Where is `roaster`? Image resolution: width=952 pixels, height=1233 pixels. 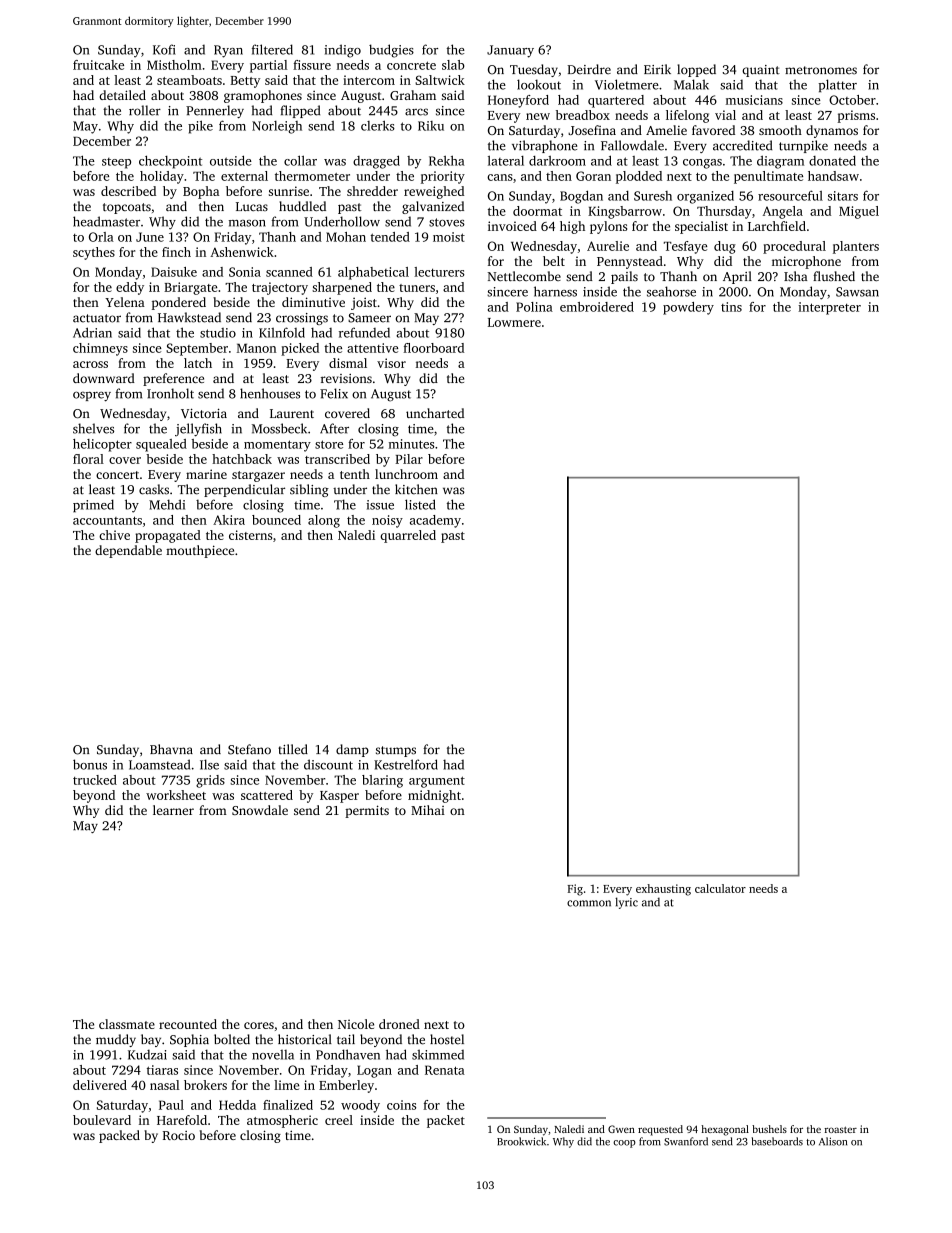
roaster is located at coordinates (840, 1129).
